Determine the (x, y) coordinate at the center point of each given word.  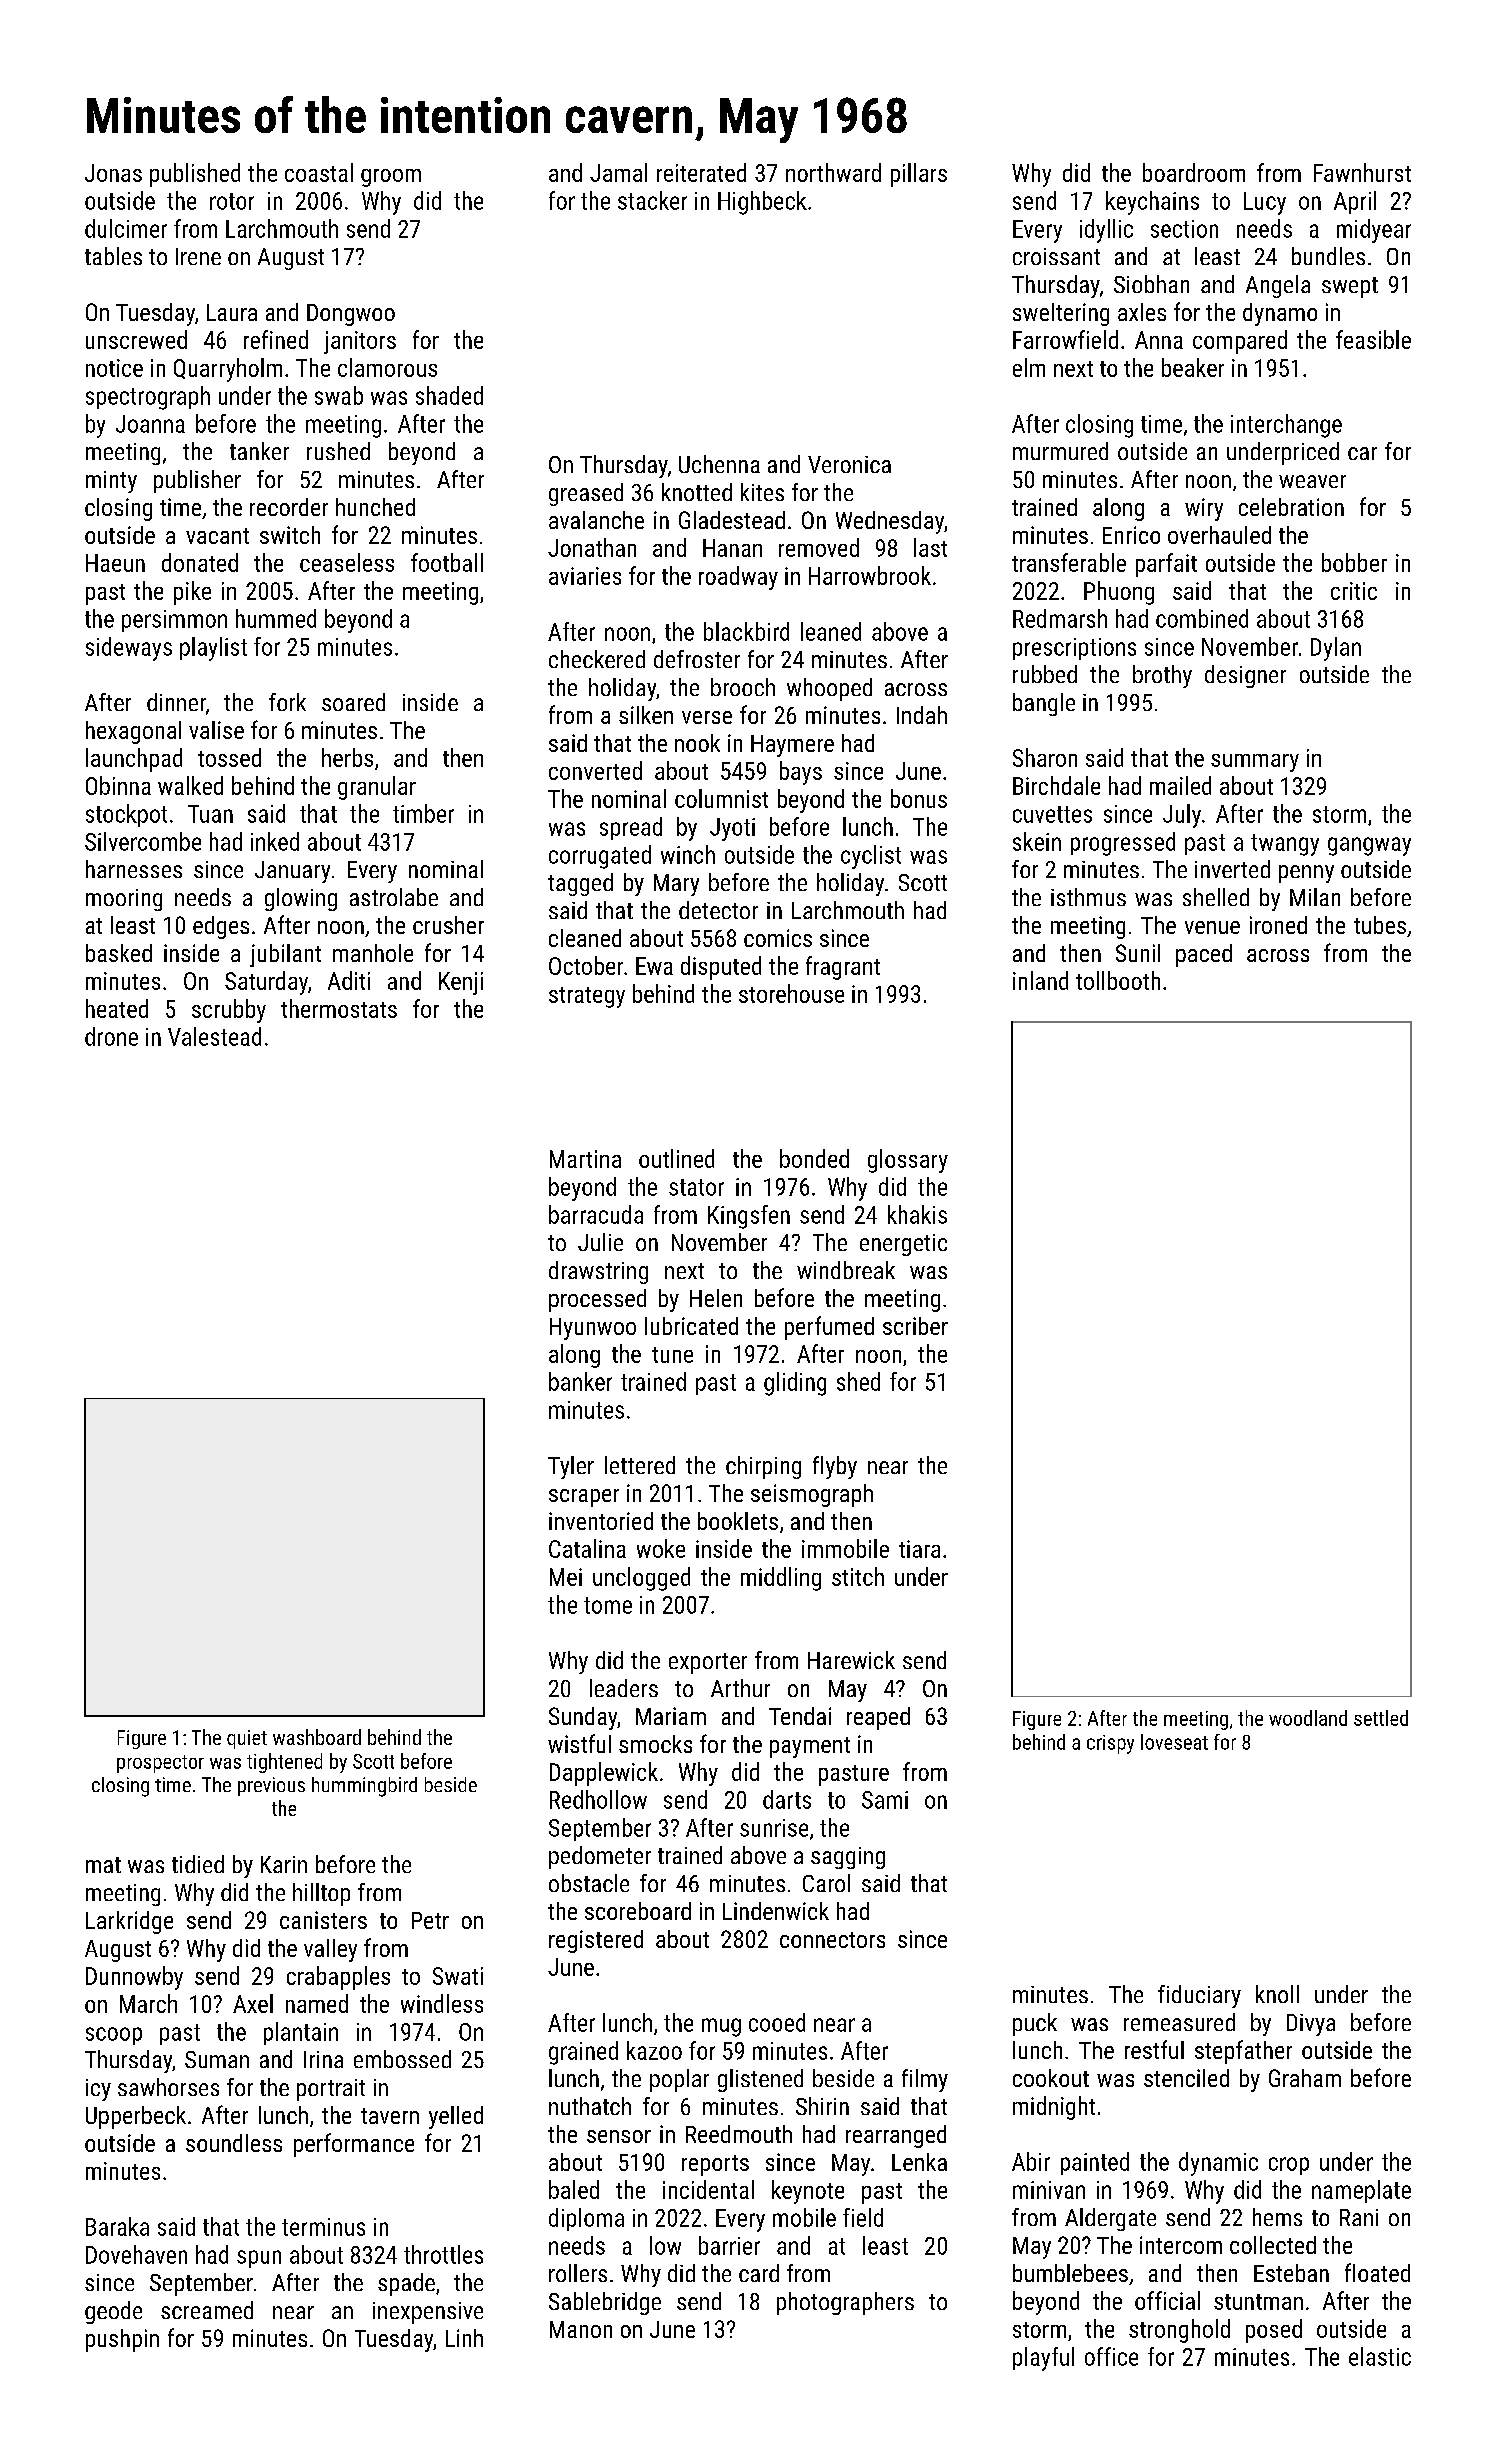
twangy (1285, 845)
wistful (579, 1743)
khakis (917, 1214)
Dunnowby (134, 1978)
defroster (697, 659)
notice (114, 368)
